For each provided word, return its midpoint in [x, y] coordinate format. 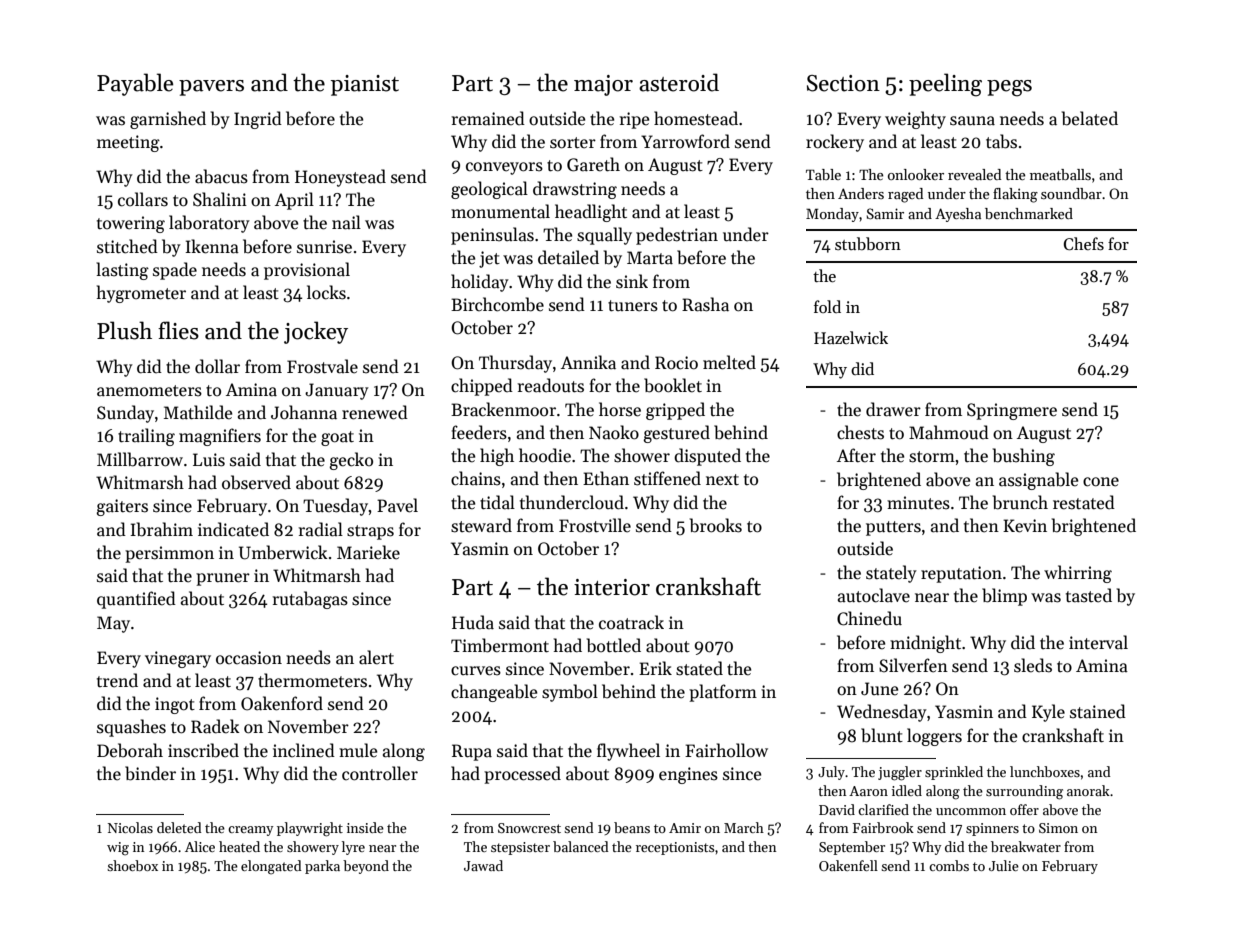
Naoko [614, 432]
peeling [945, 85]
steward [481, 525]
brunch [1020, 502]
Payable [135, 84]
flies [178, 330]
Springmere [1012, 411]
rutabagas [310, 600]
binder [150, 773]
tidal [497, 502]
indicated [233, 529]
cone [1101, 482]
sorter [573, 143]
